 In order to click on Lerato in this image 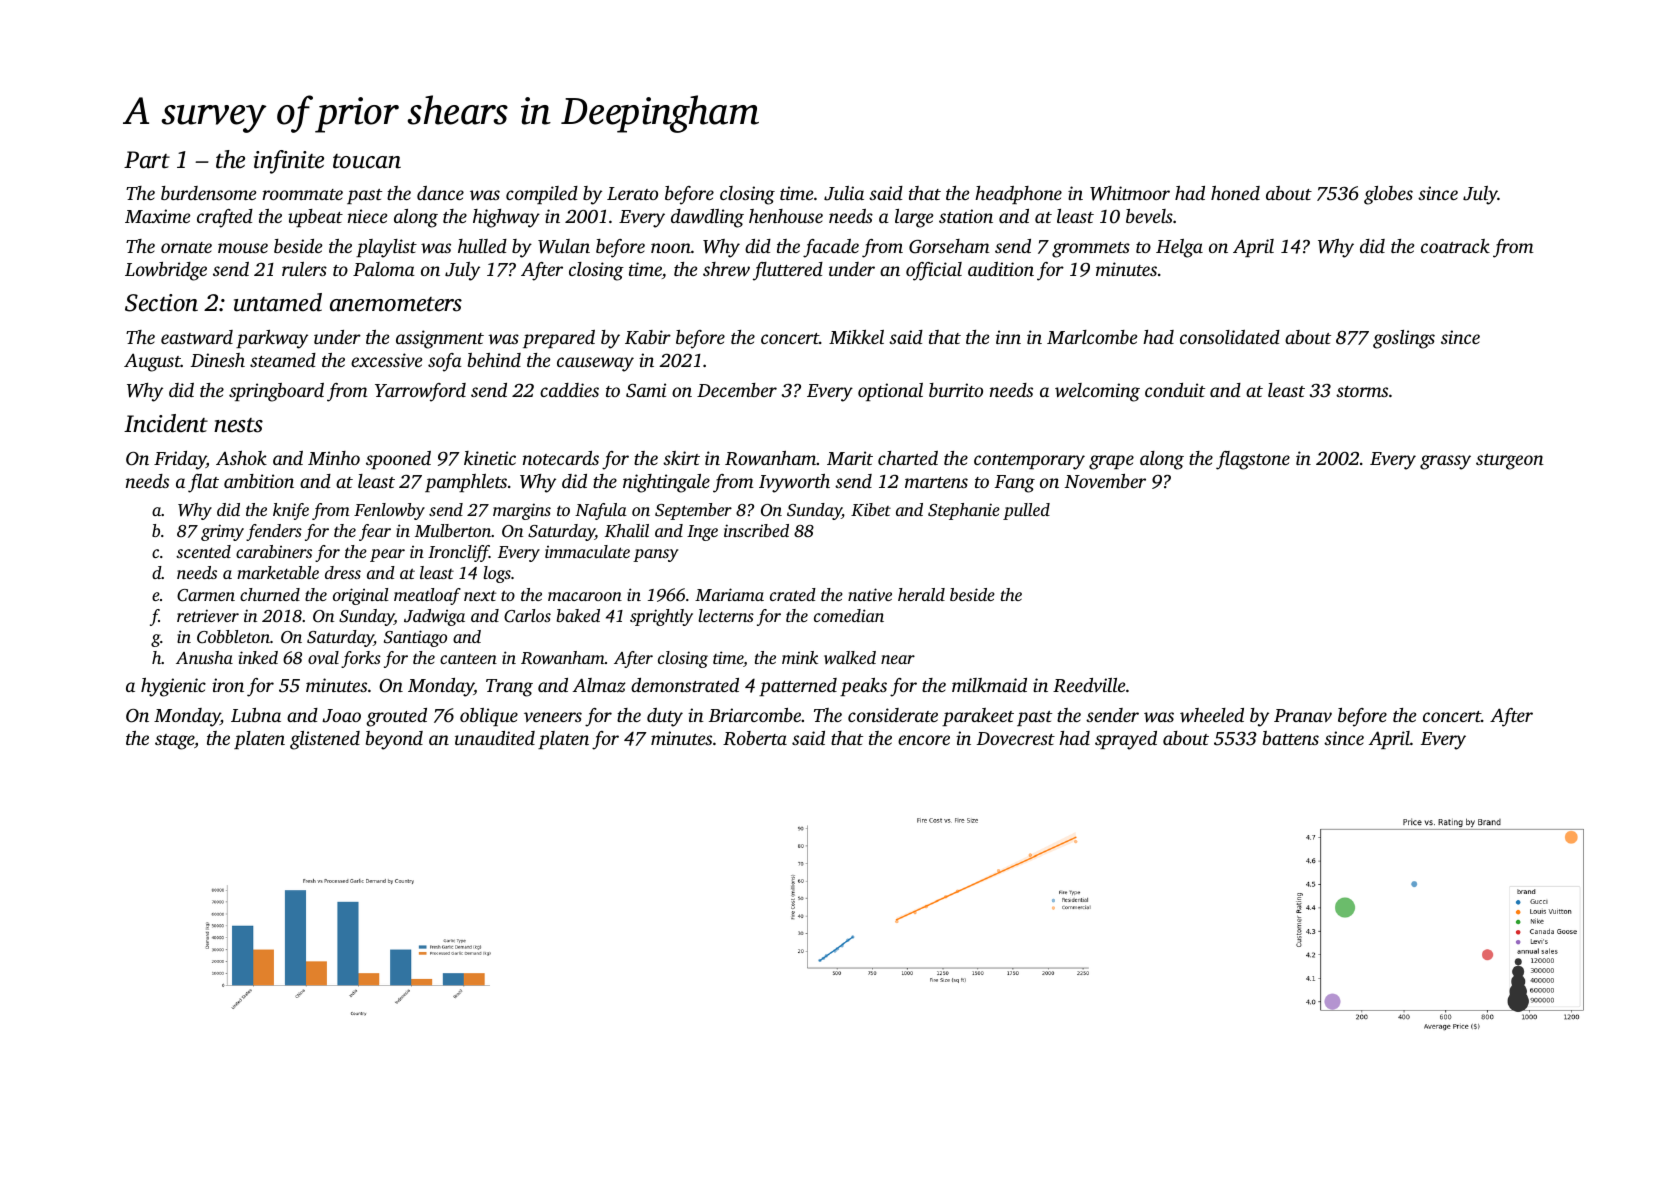, I will do `click(632, 193)`.
